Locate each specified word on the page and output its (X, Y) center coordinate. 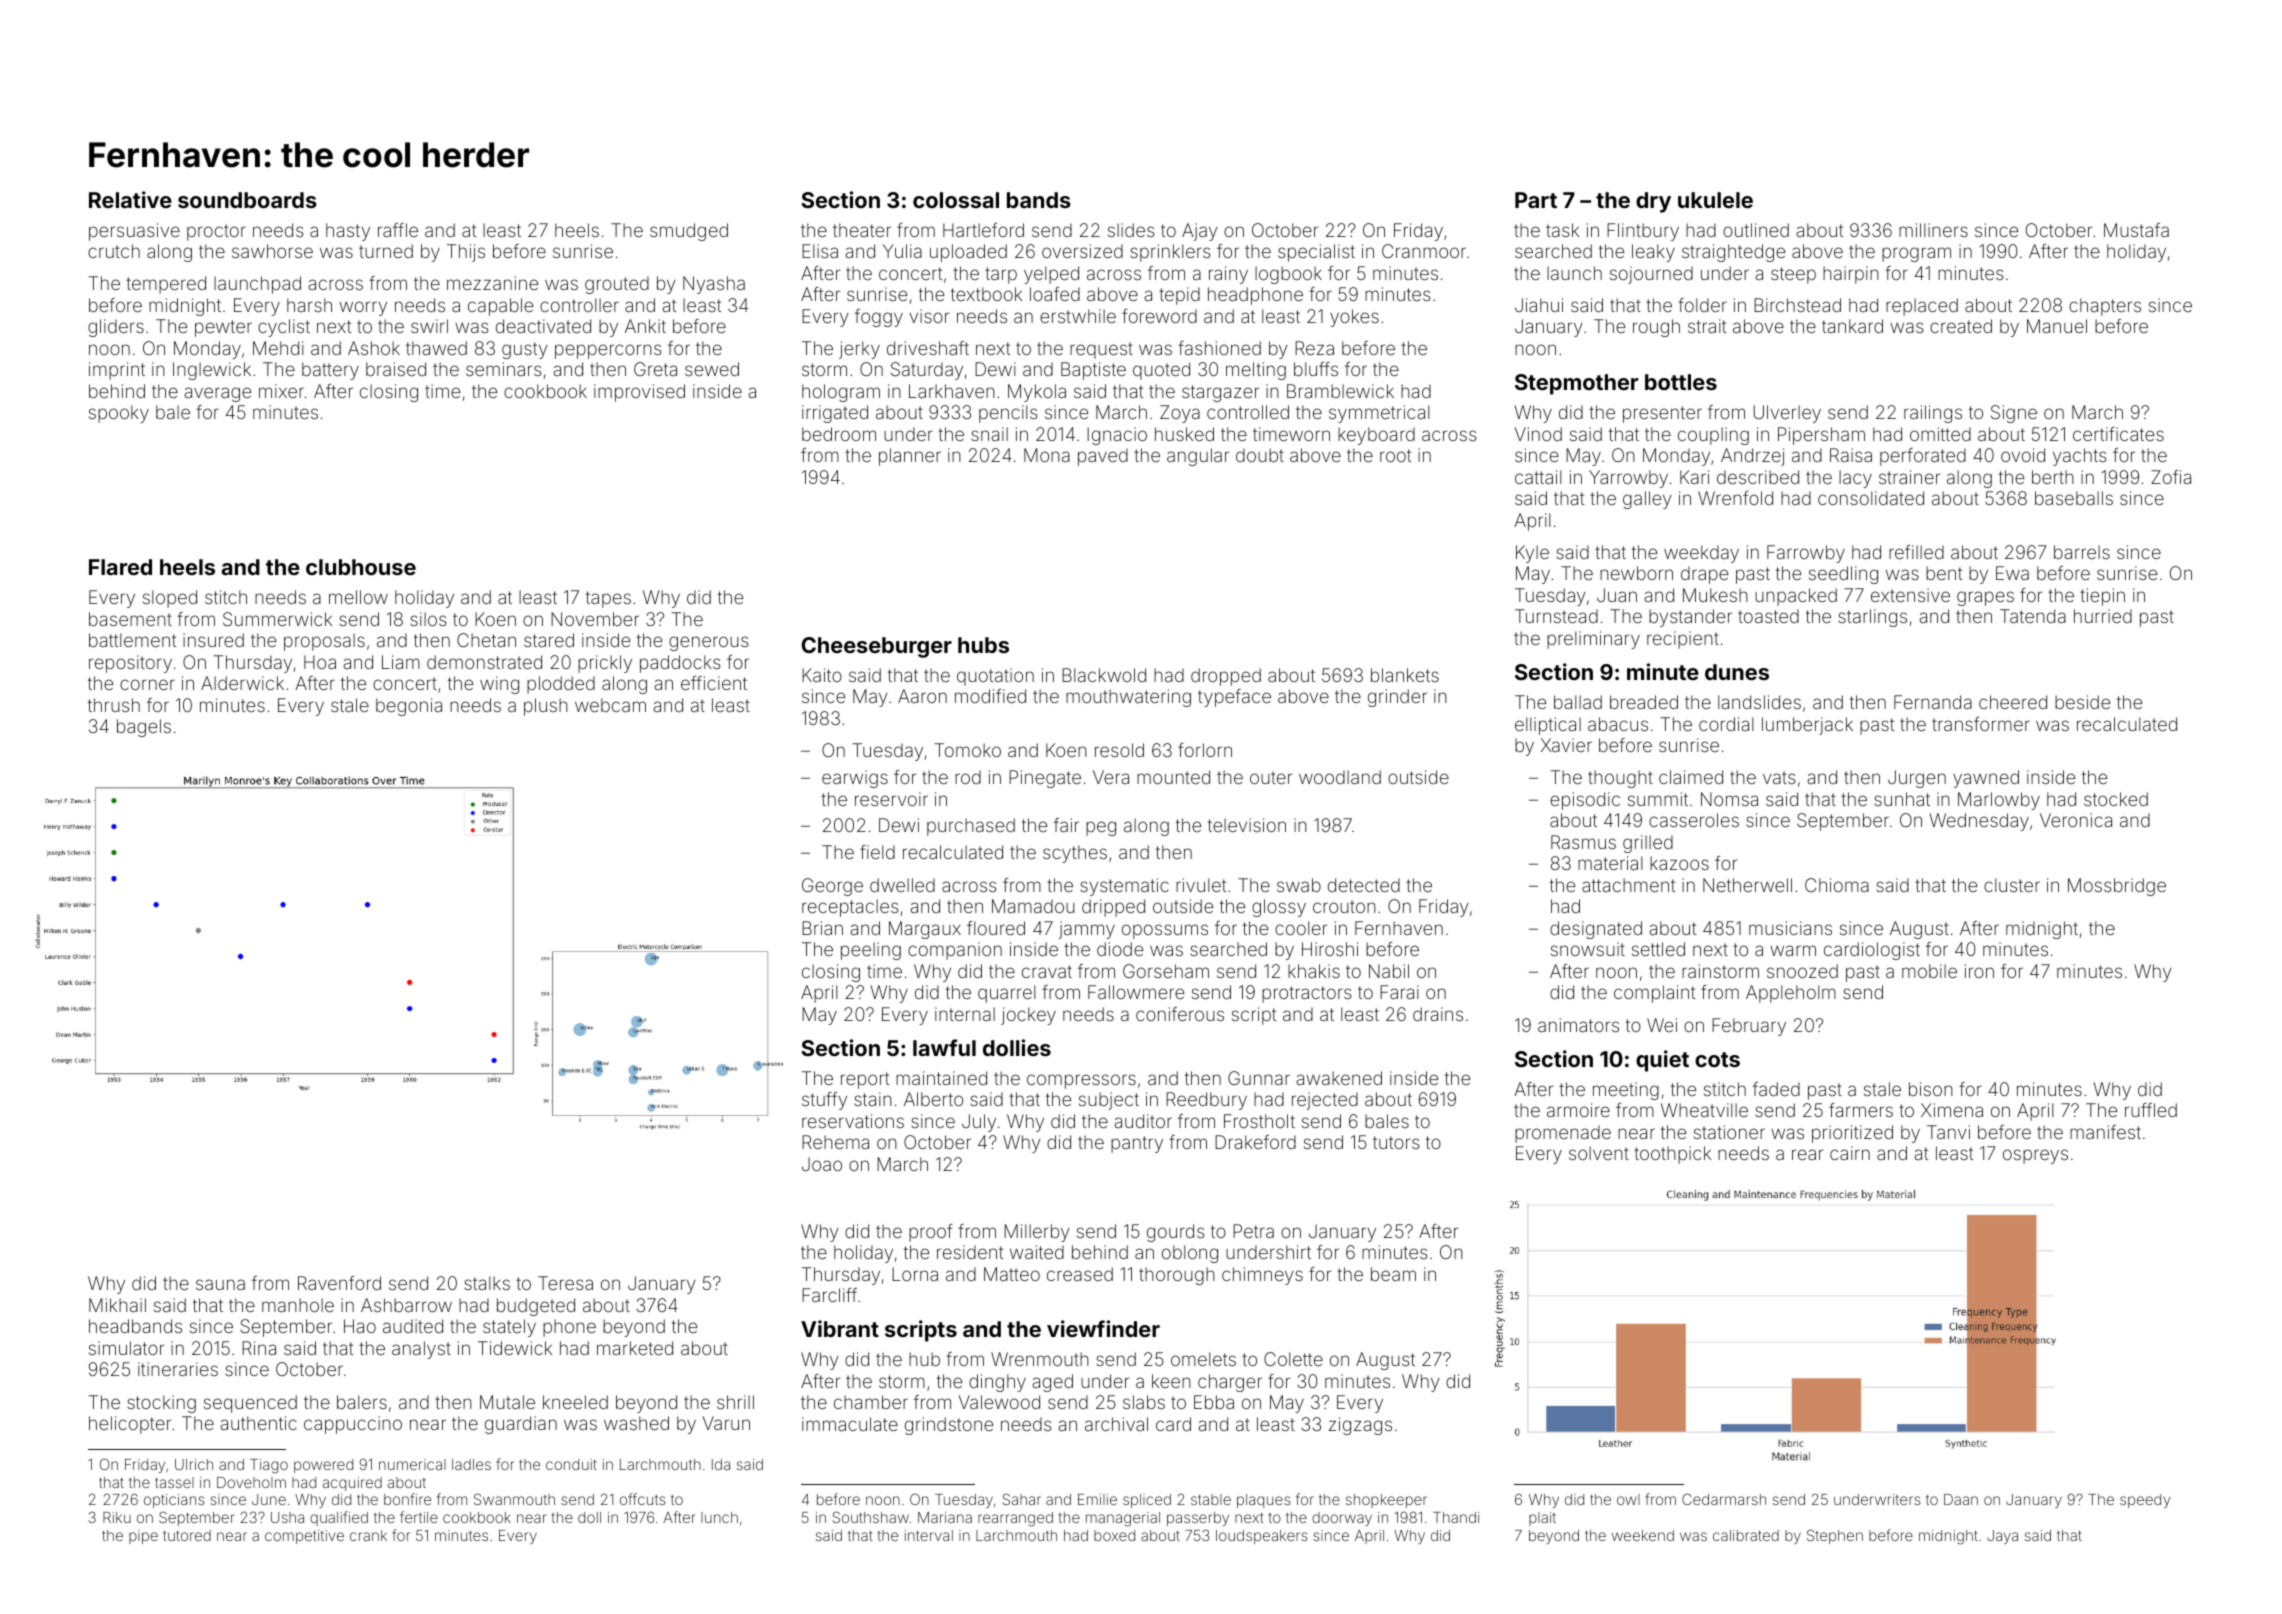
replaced (1922, 307)
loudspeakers (1262, 1537)
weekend (1643, 1535)
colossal (956, 200)
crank (368, 1535)
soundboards (247, 200)
